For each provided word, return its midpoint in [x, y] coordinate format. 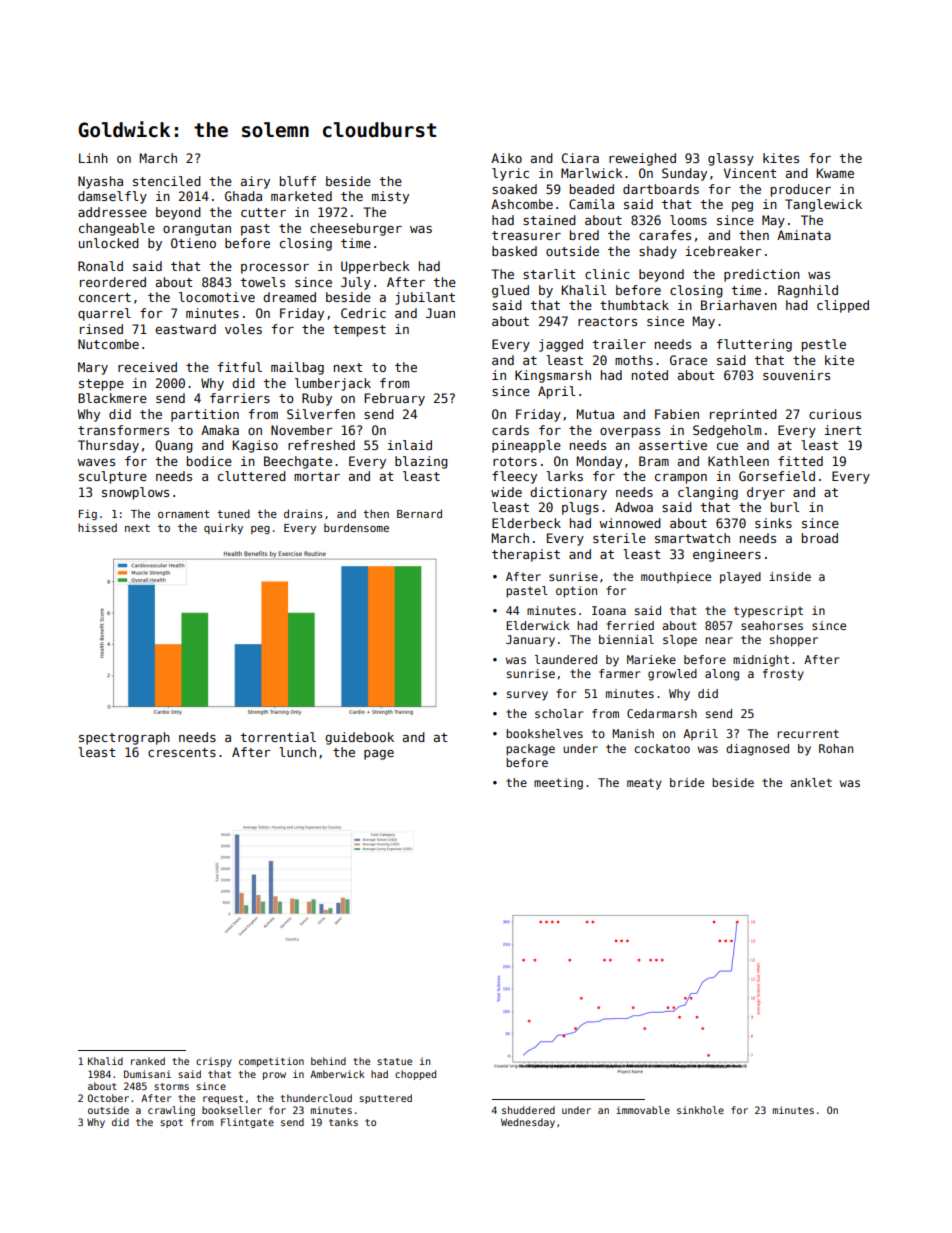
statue [394, 1061]
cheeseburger [356, 229]
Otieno [193, 243]
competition [271, 1062]
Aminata [804, 235]
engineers [727, 555]
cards [510, 430]
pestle [824, 345]
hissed [97, 527]
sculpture [113, 477]
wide [506, 492]
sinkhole [700, 1110]
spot [171, 1123]
